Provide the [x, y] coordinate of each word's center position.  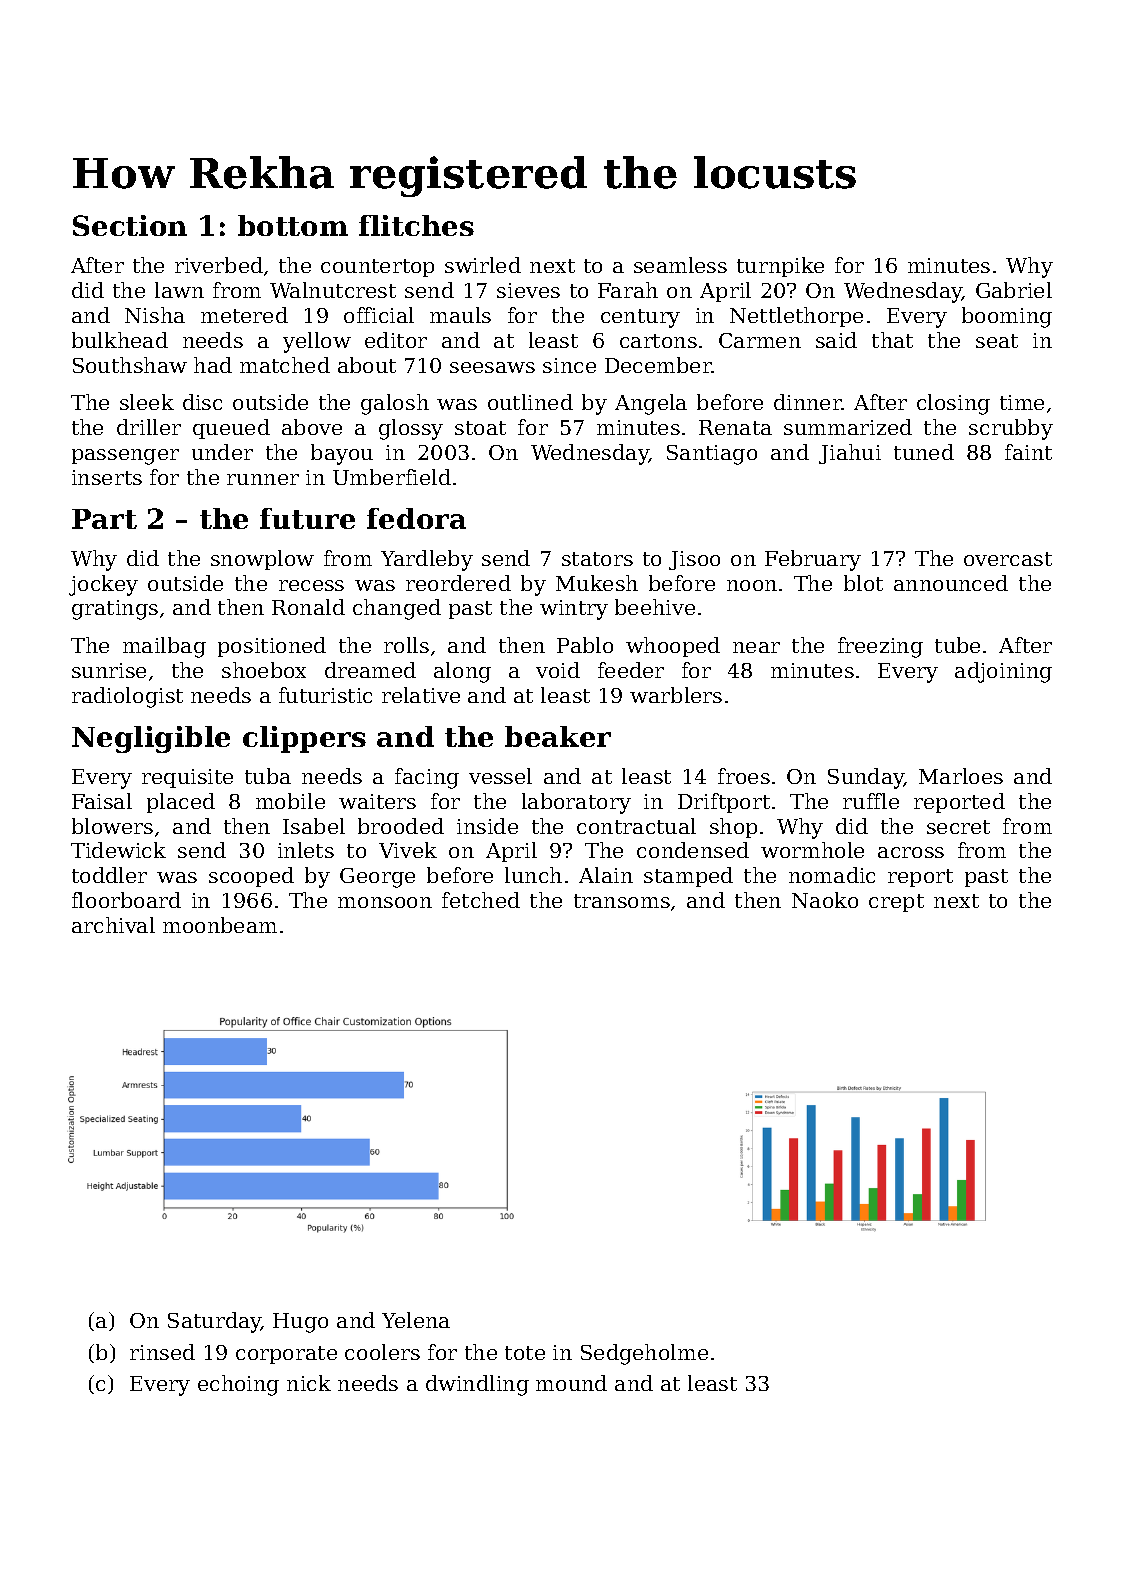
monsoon [385, 902]
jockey [103, 585]
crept [896, 903]
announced [951, 583]
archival [113, 925]
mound [571, 1383]
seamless [680, 265]
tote [525, 1353]
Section [130, 225]
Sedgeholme [644, 1354]
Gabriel [1014, 290]
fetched [481, 900]
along [462, 672]
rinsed [162, 1352]
